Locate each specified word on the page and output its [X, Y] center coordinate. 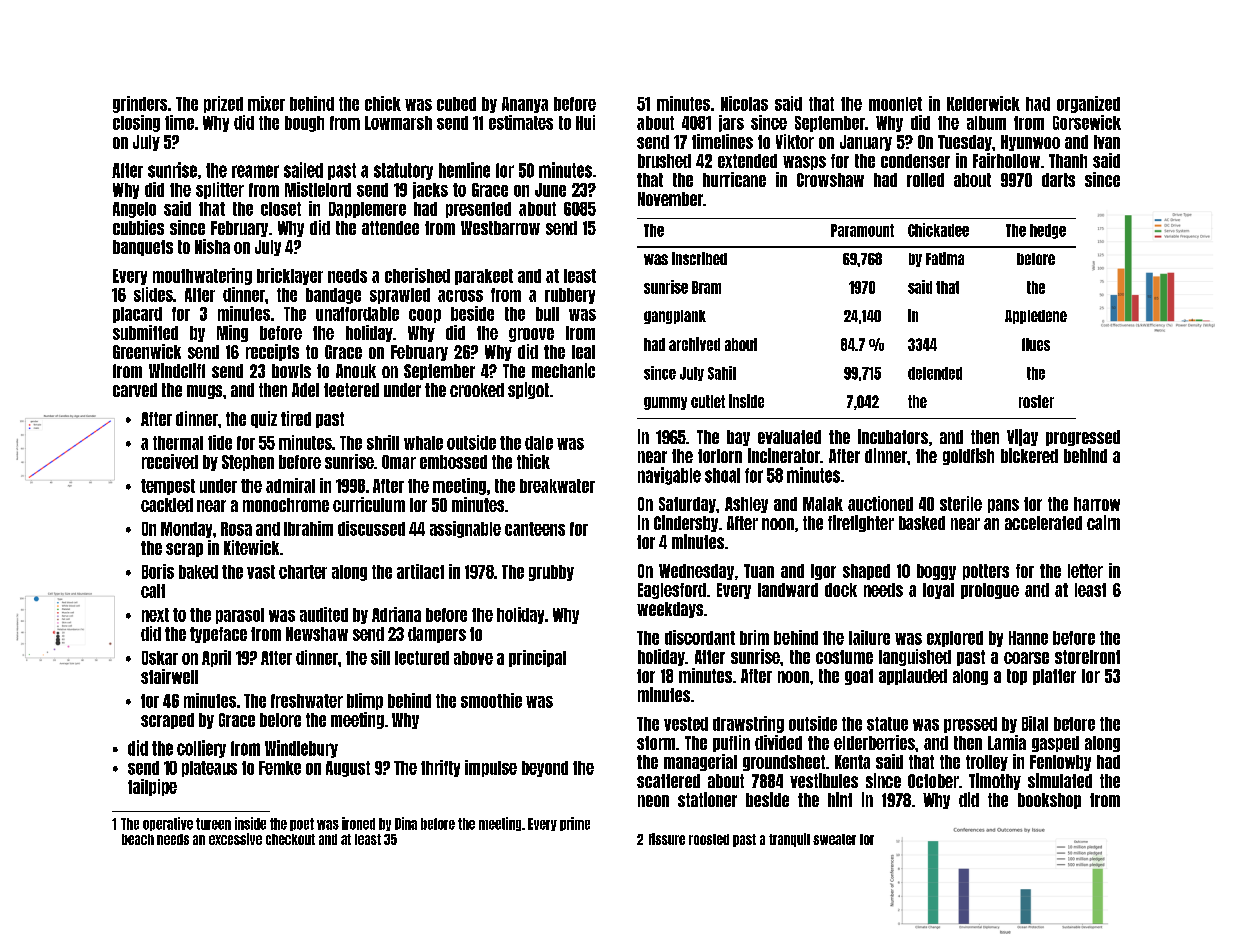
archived [694, 344]
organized [1088, 104]
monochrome [286, 505]
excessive [235, 839]
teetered [351, 390]
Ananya [525, 105]
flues [1036, 344]
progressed [1083, 438]
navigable [669, 476]
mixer [266, 103]
